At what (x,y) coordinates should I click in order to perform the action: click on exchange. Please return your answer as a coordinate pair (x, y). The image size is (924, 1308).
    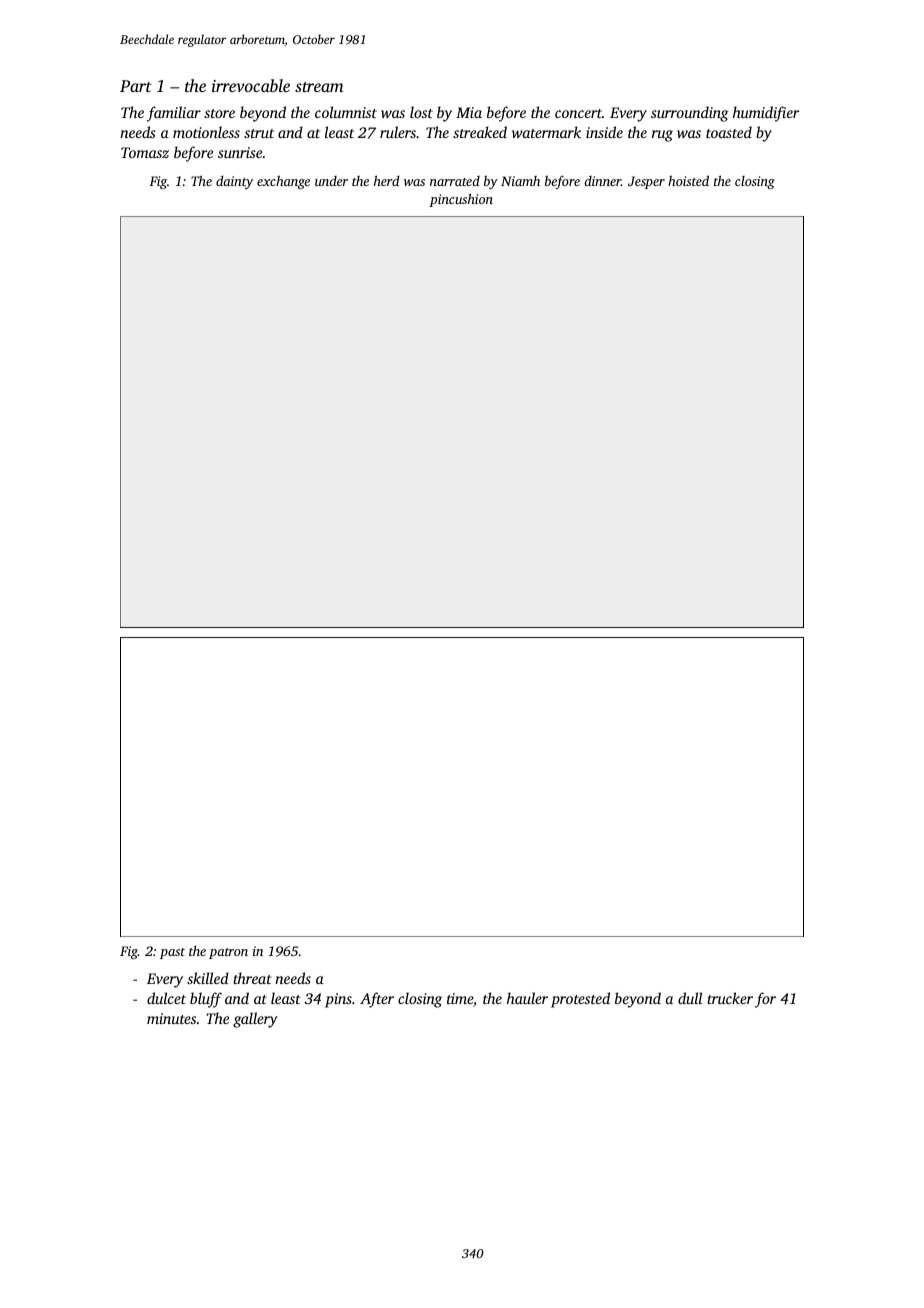
    Looking at the image, I should click on (283, 182).
